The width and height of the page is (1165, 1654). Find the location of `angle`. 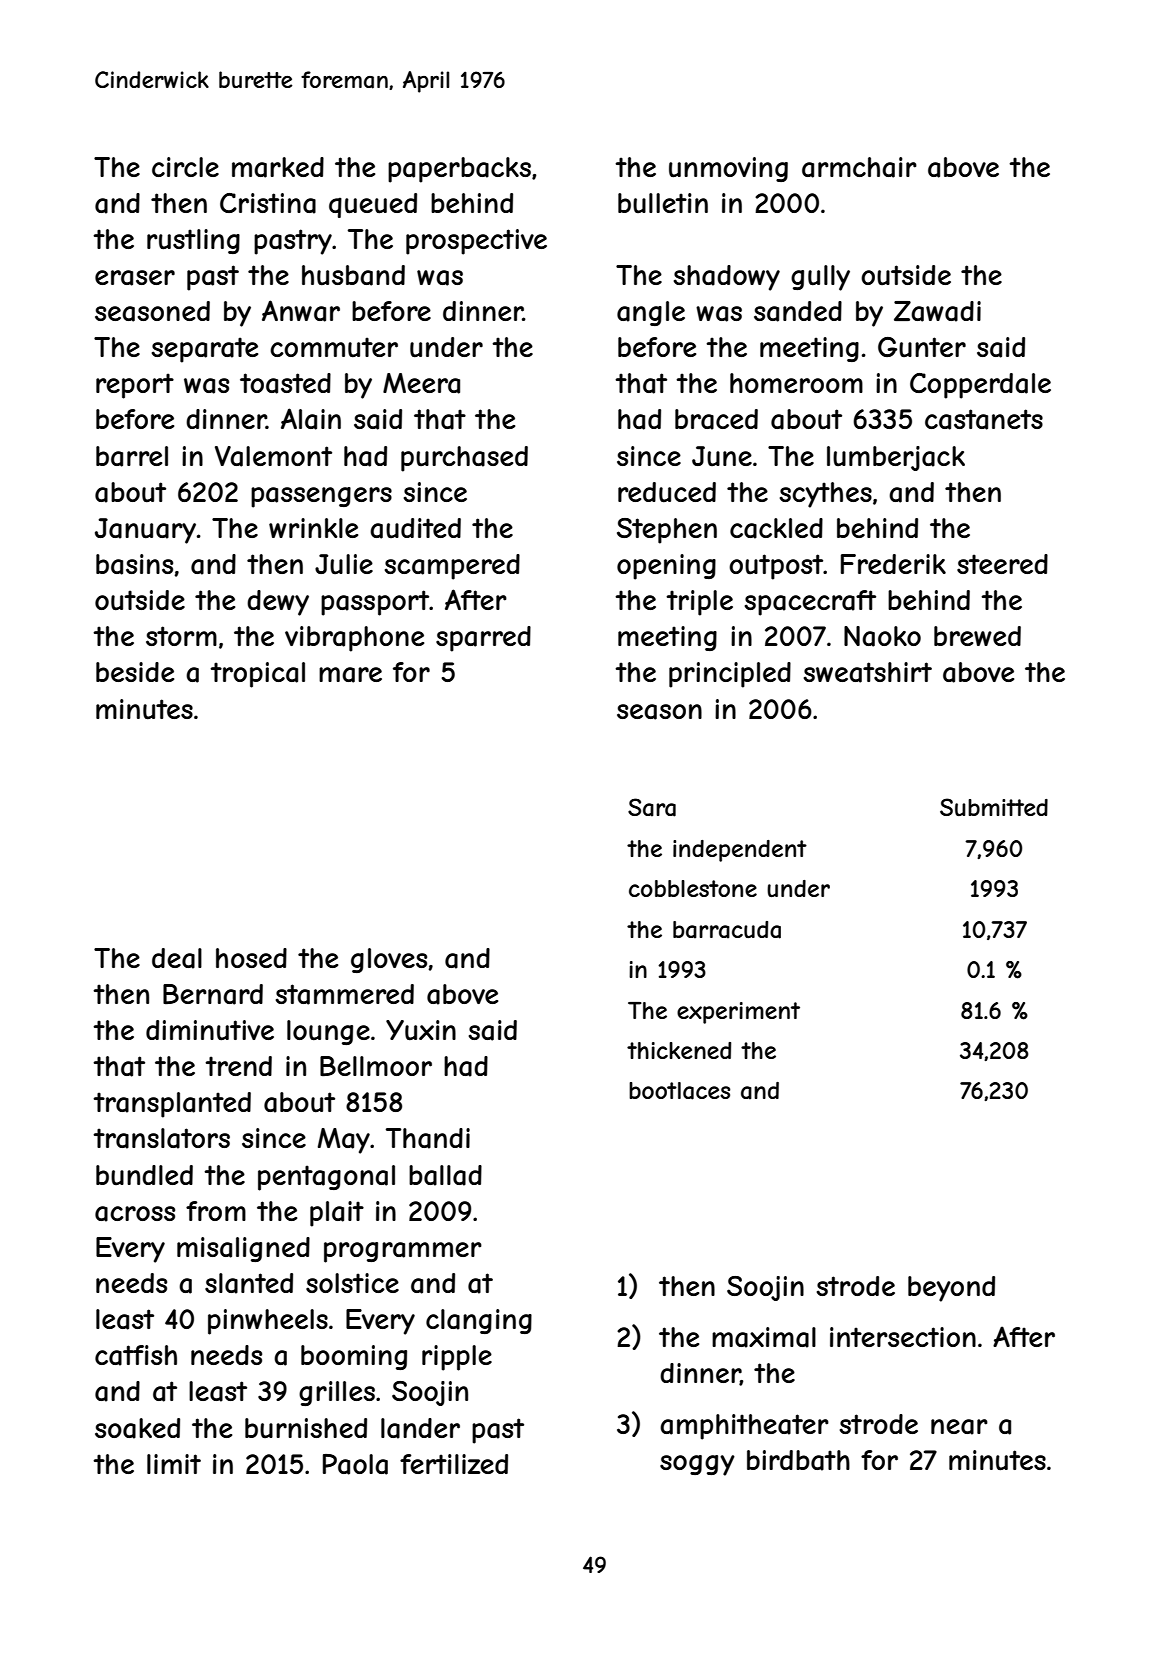

angle is located at coordinates (651, 313).
